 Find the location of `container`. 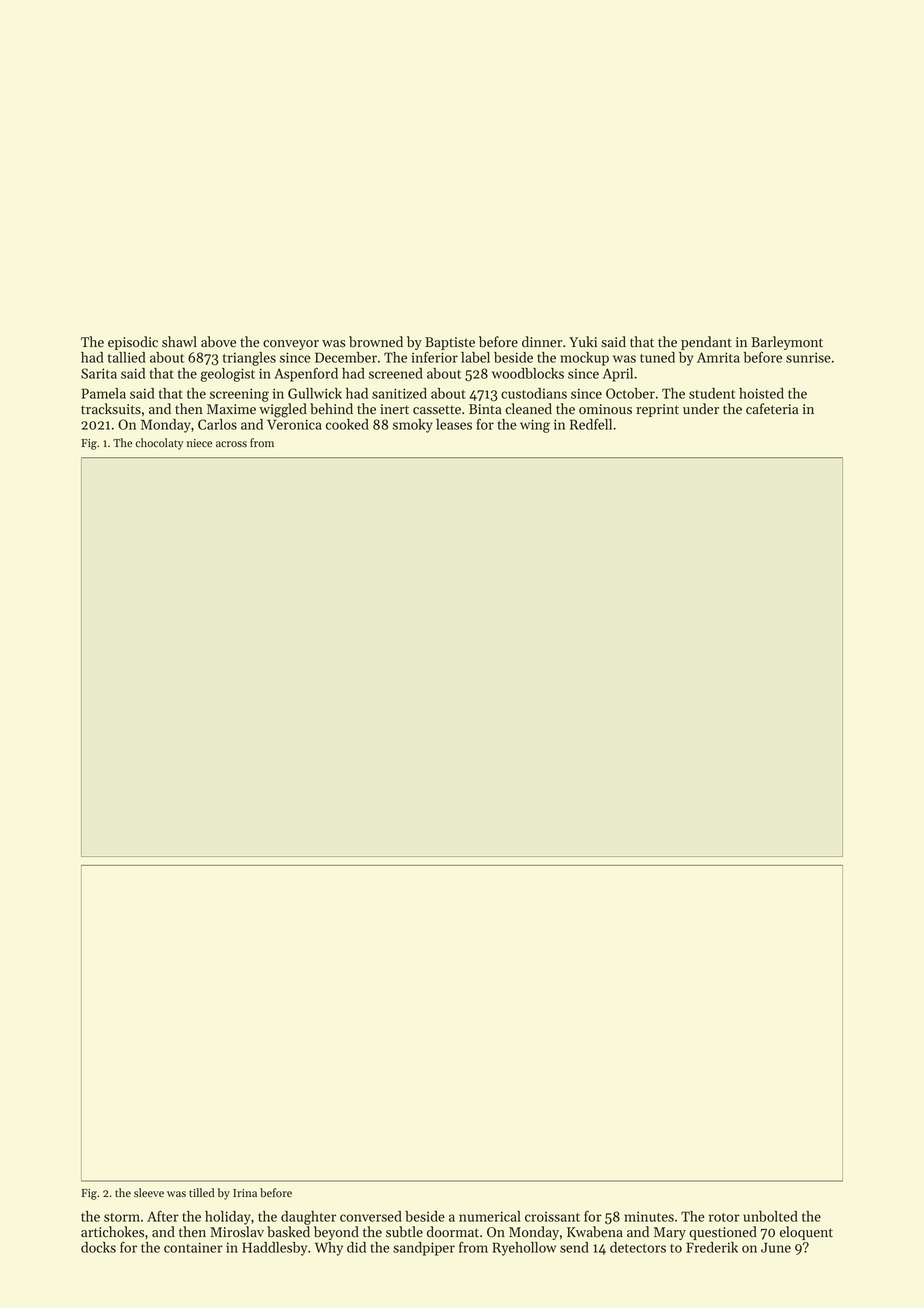

container is located at coordinates (193, 1247).
